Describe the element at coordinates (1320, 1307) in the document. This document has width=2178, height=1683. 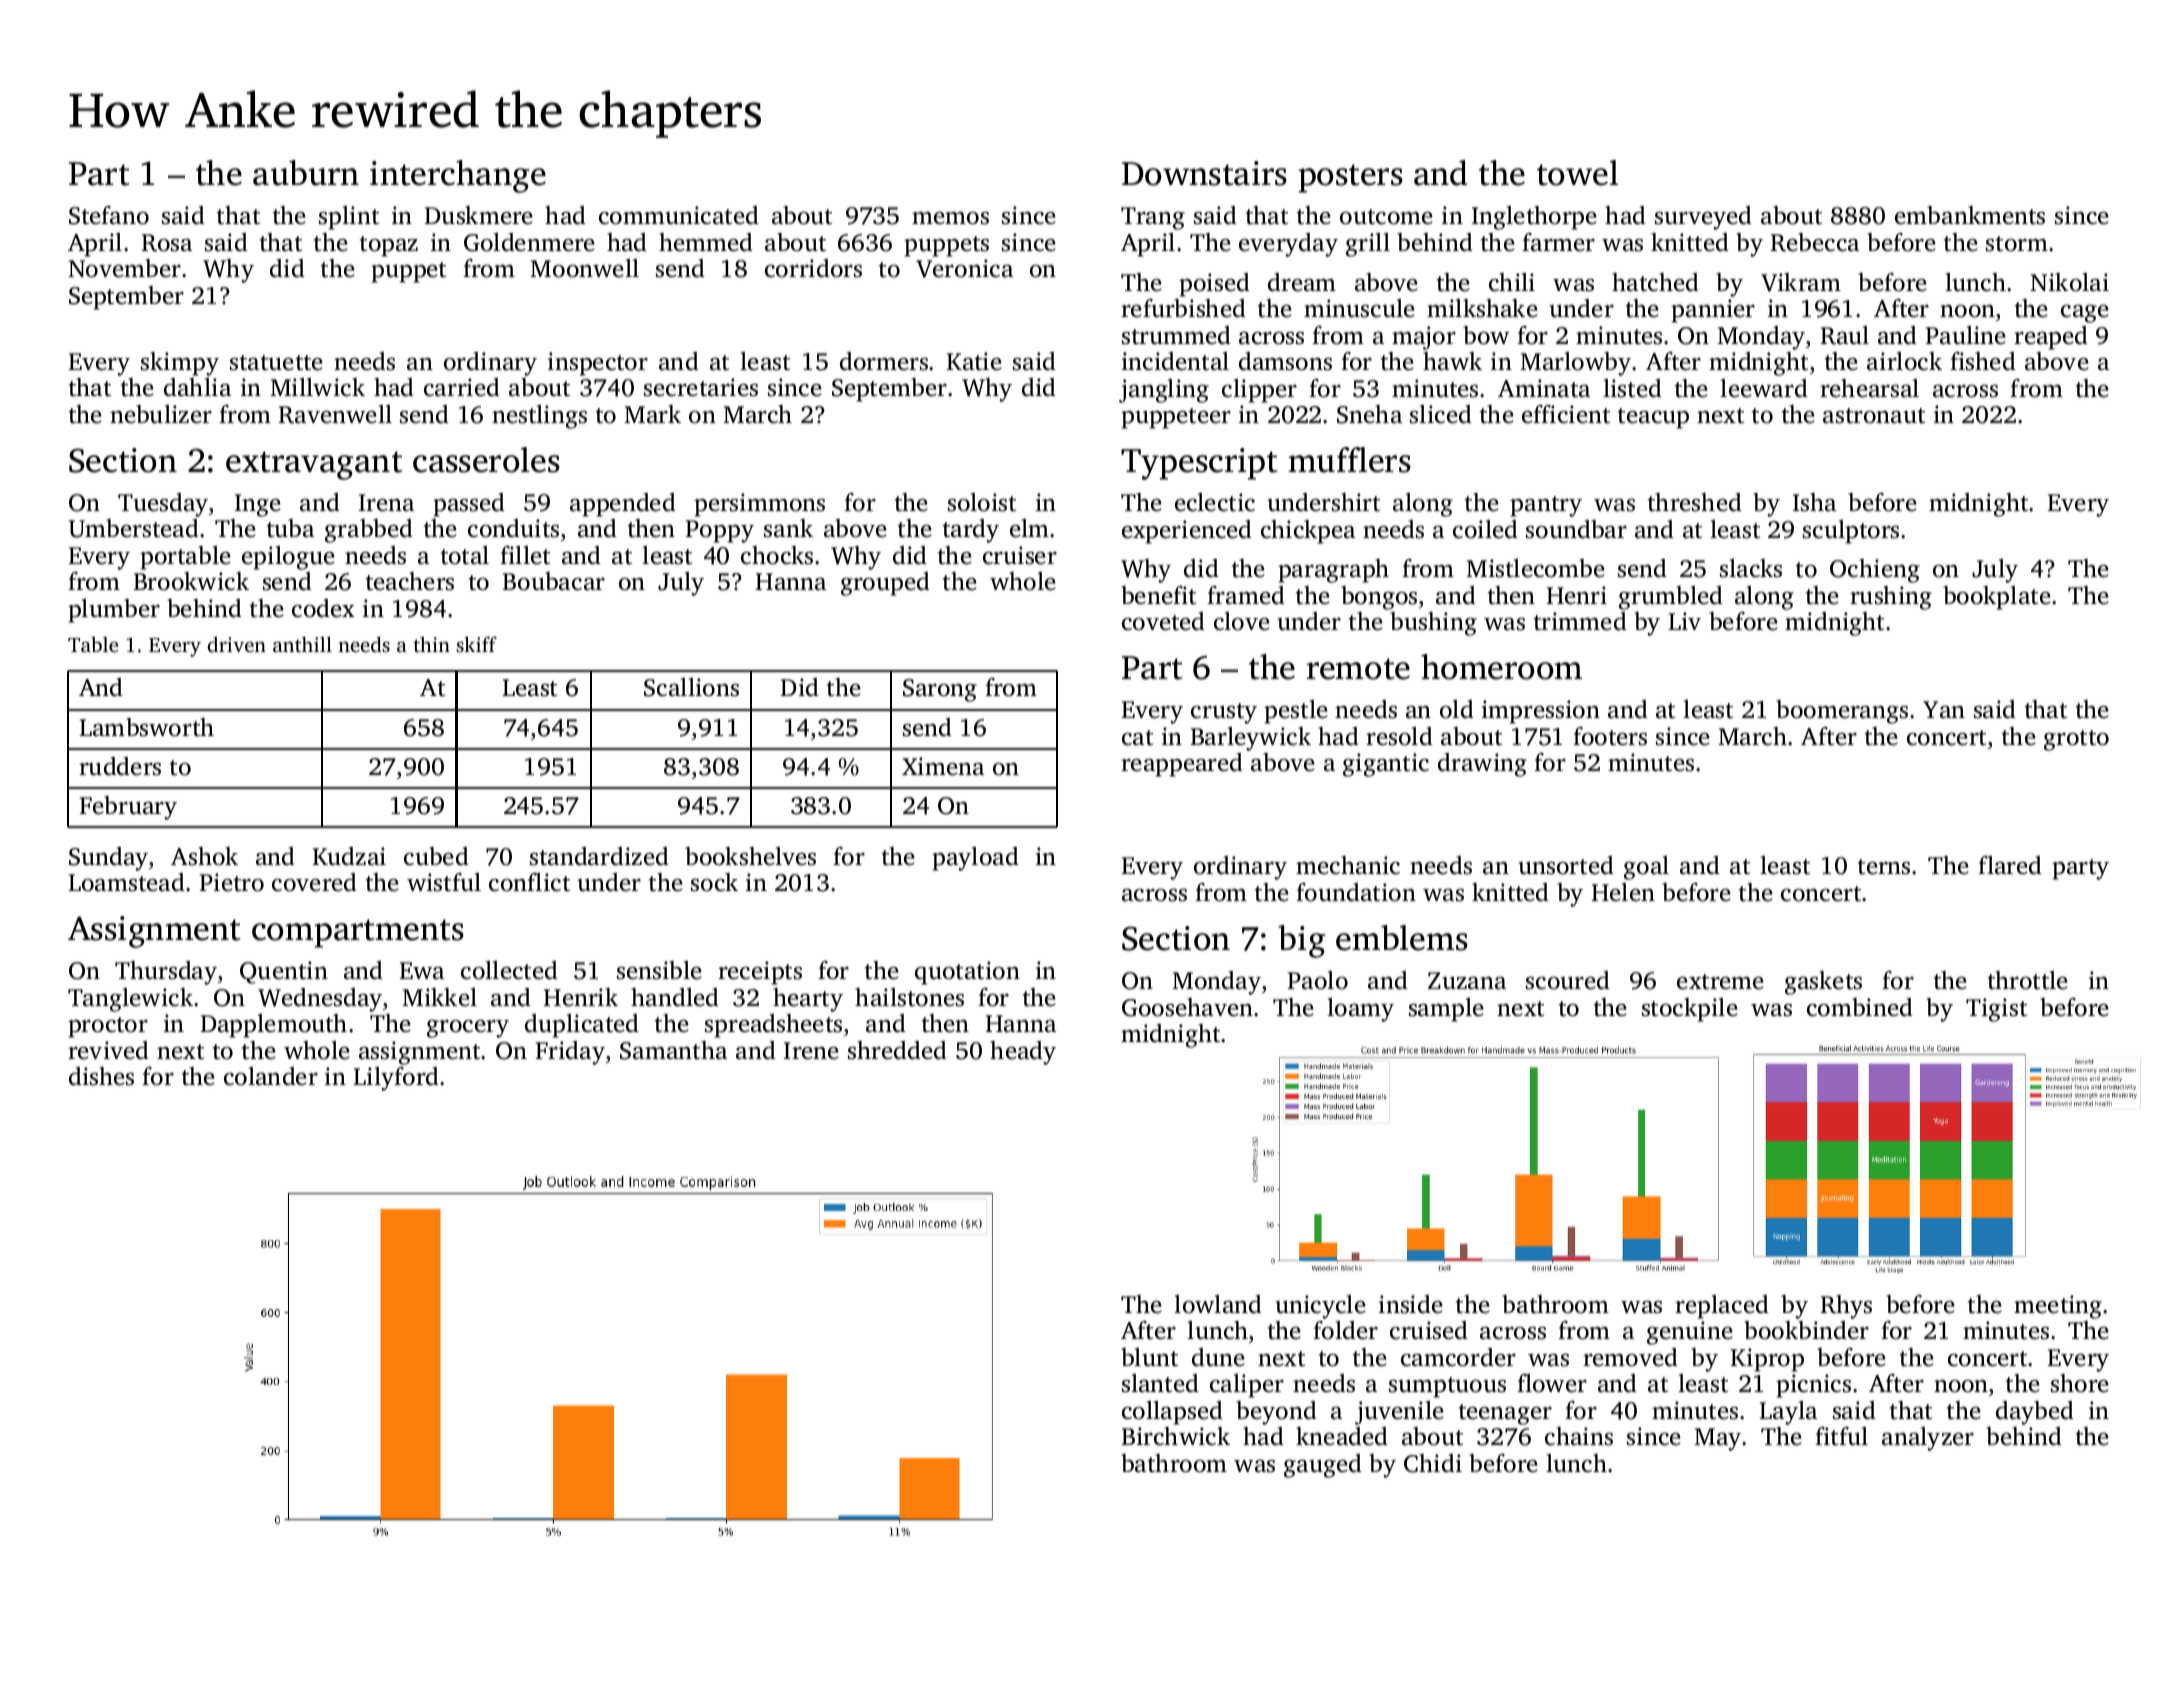
I see `unicycle` at that location.
